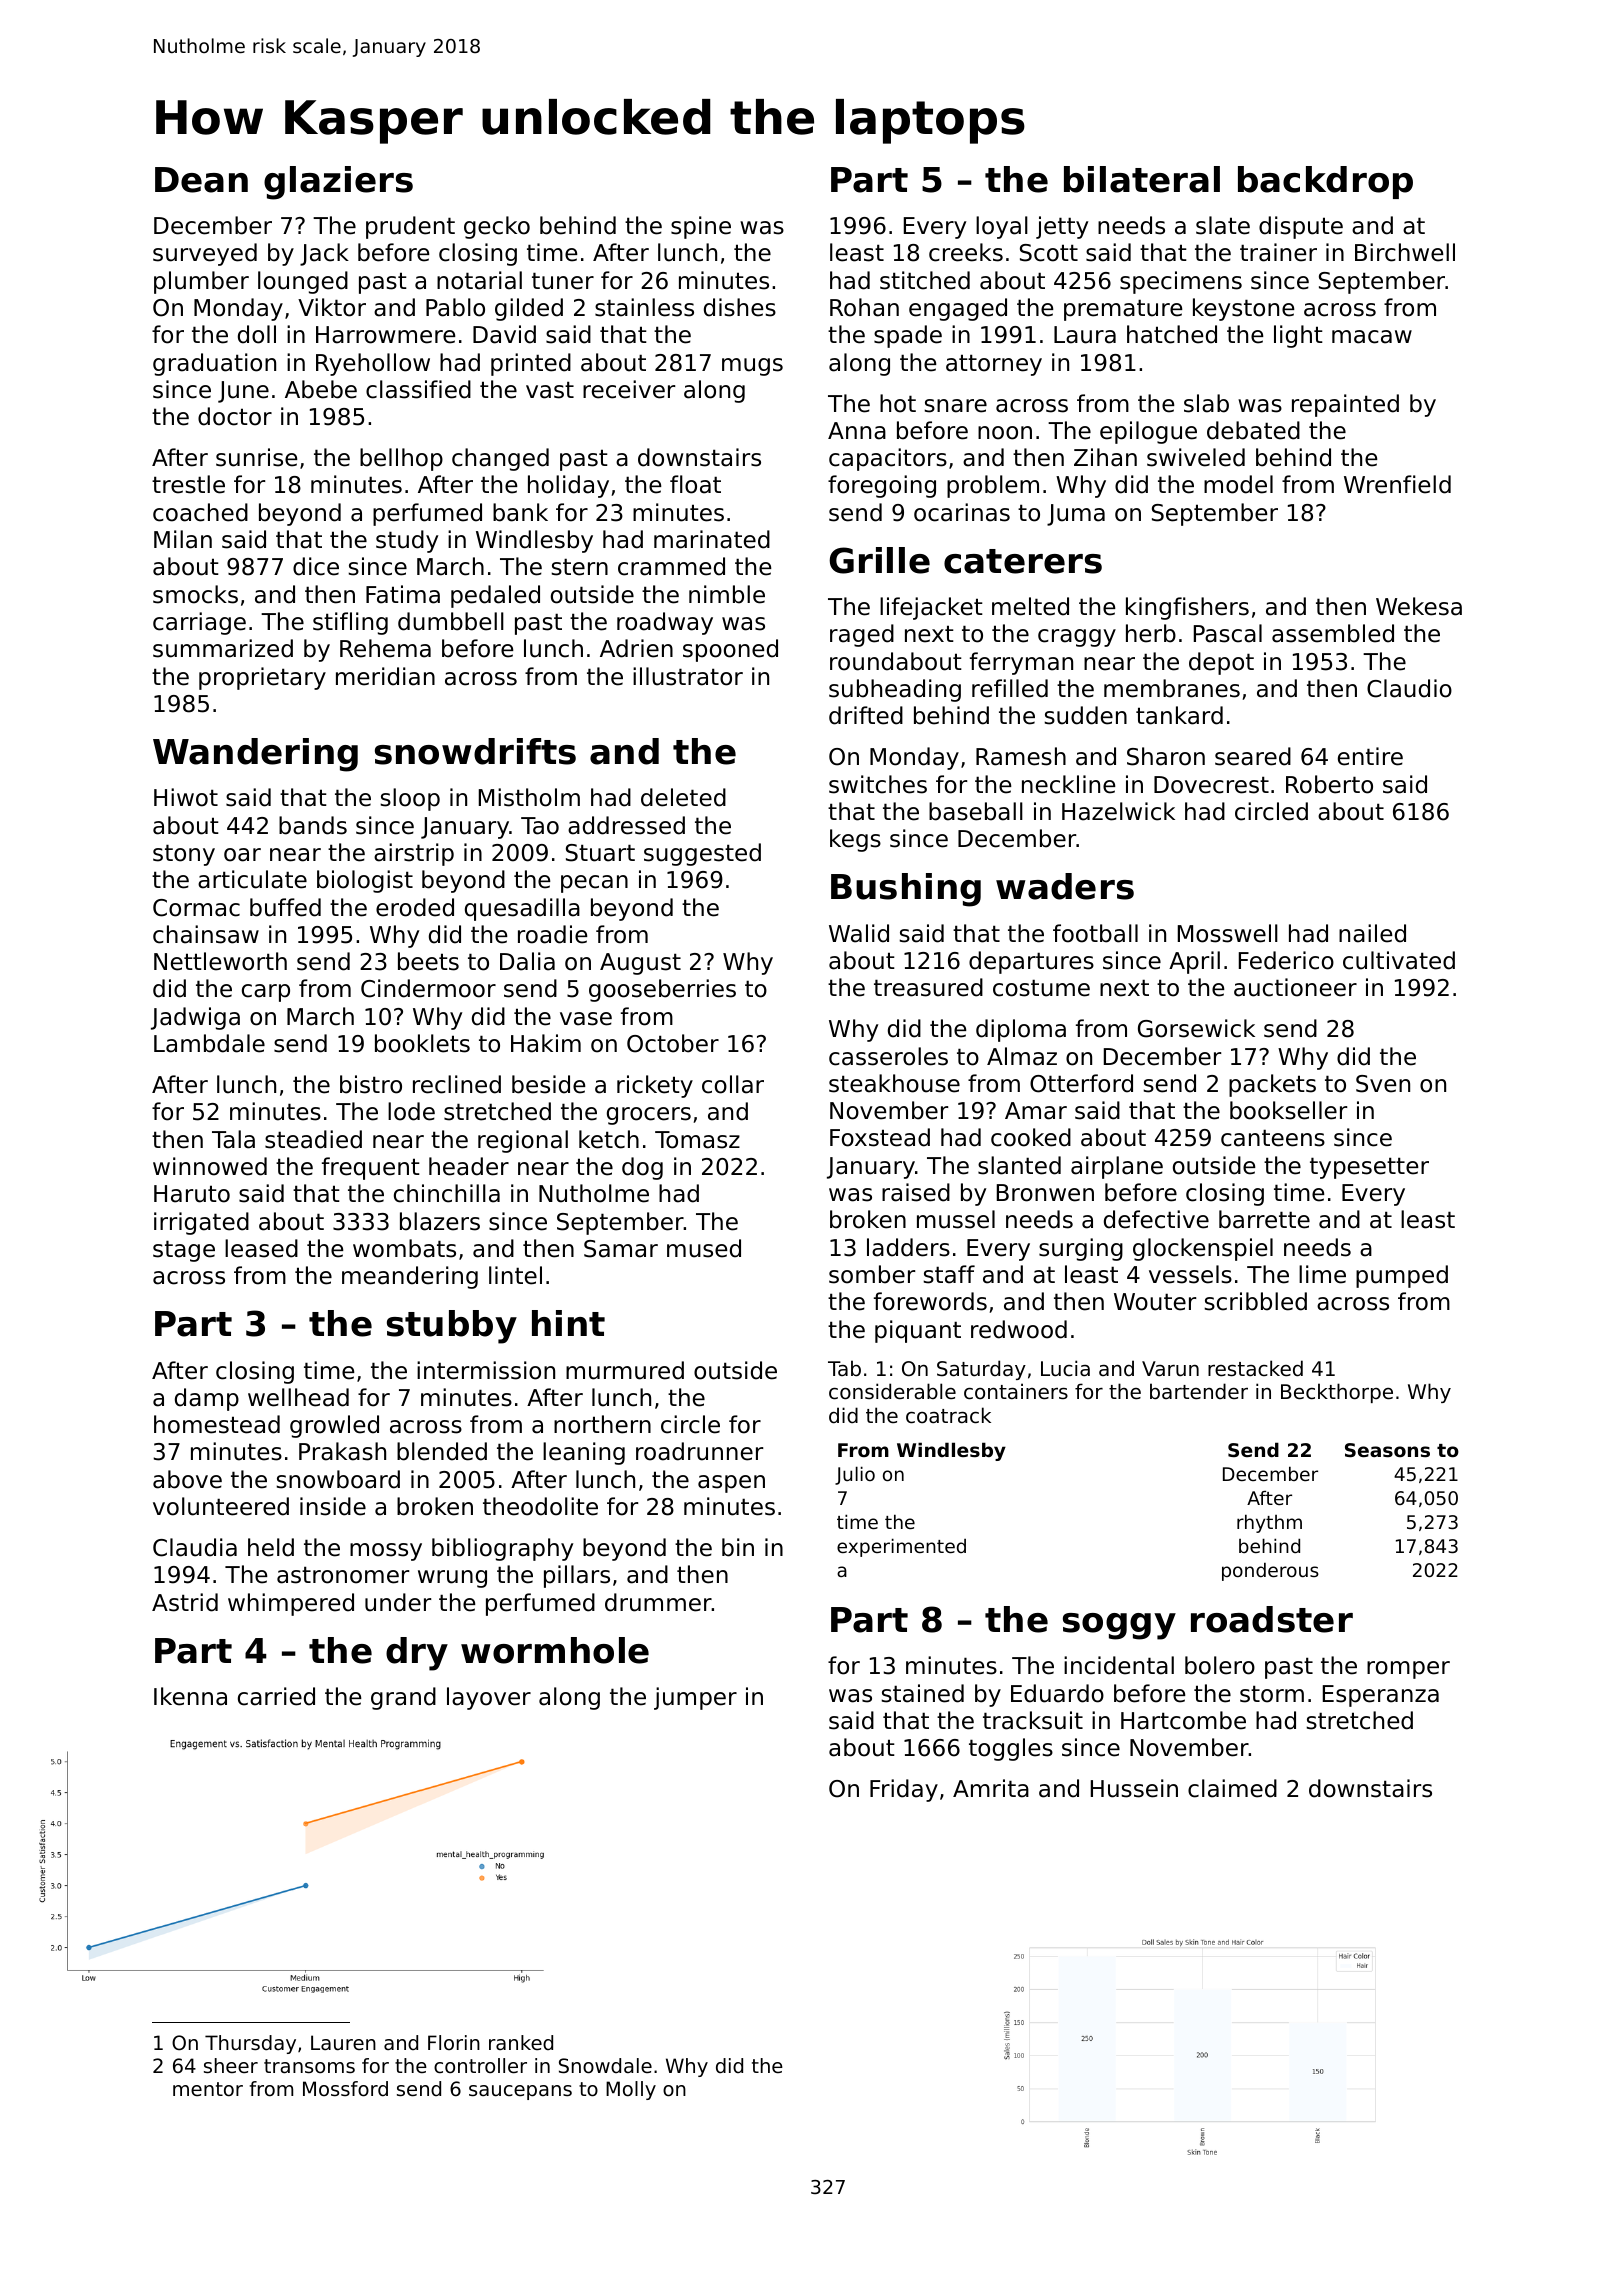 This screenshot has width=1620, height=2292. What do you see at coordinates (183, 539) in the screenshot?
I see `Milan` at bounding box center [183, 539].
